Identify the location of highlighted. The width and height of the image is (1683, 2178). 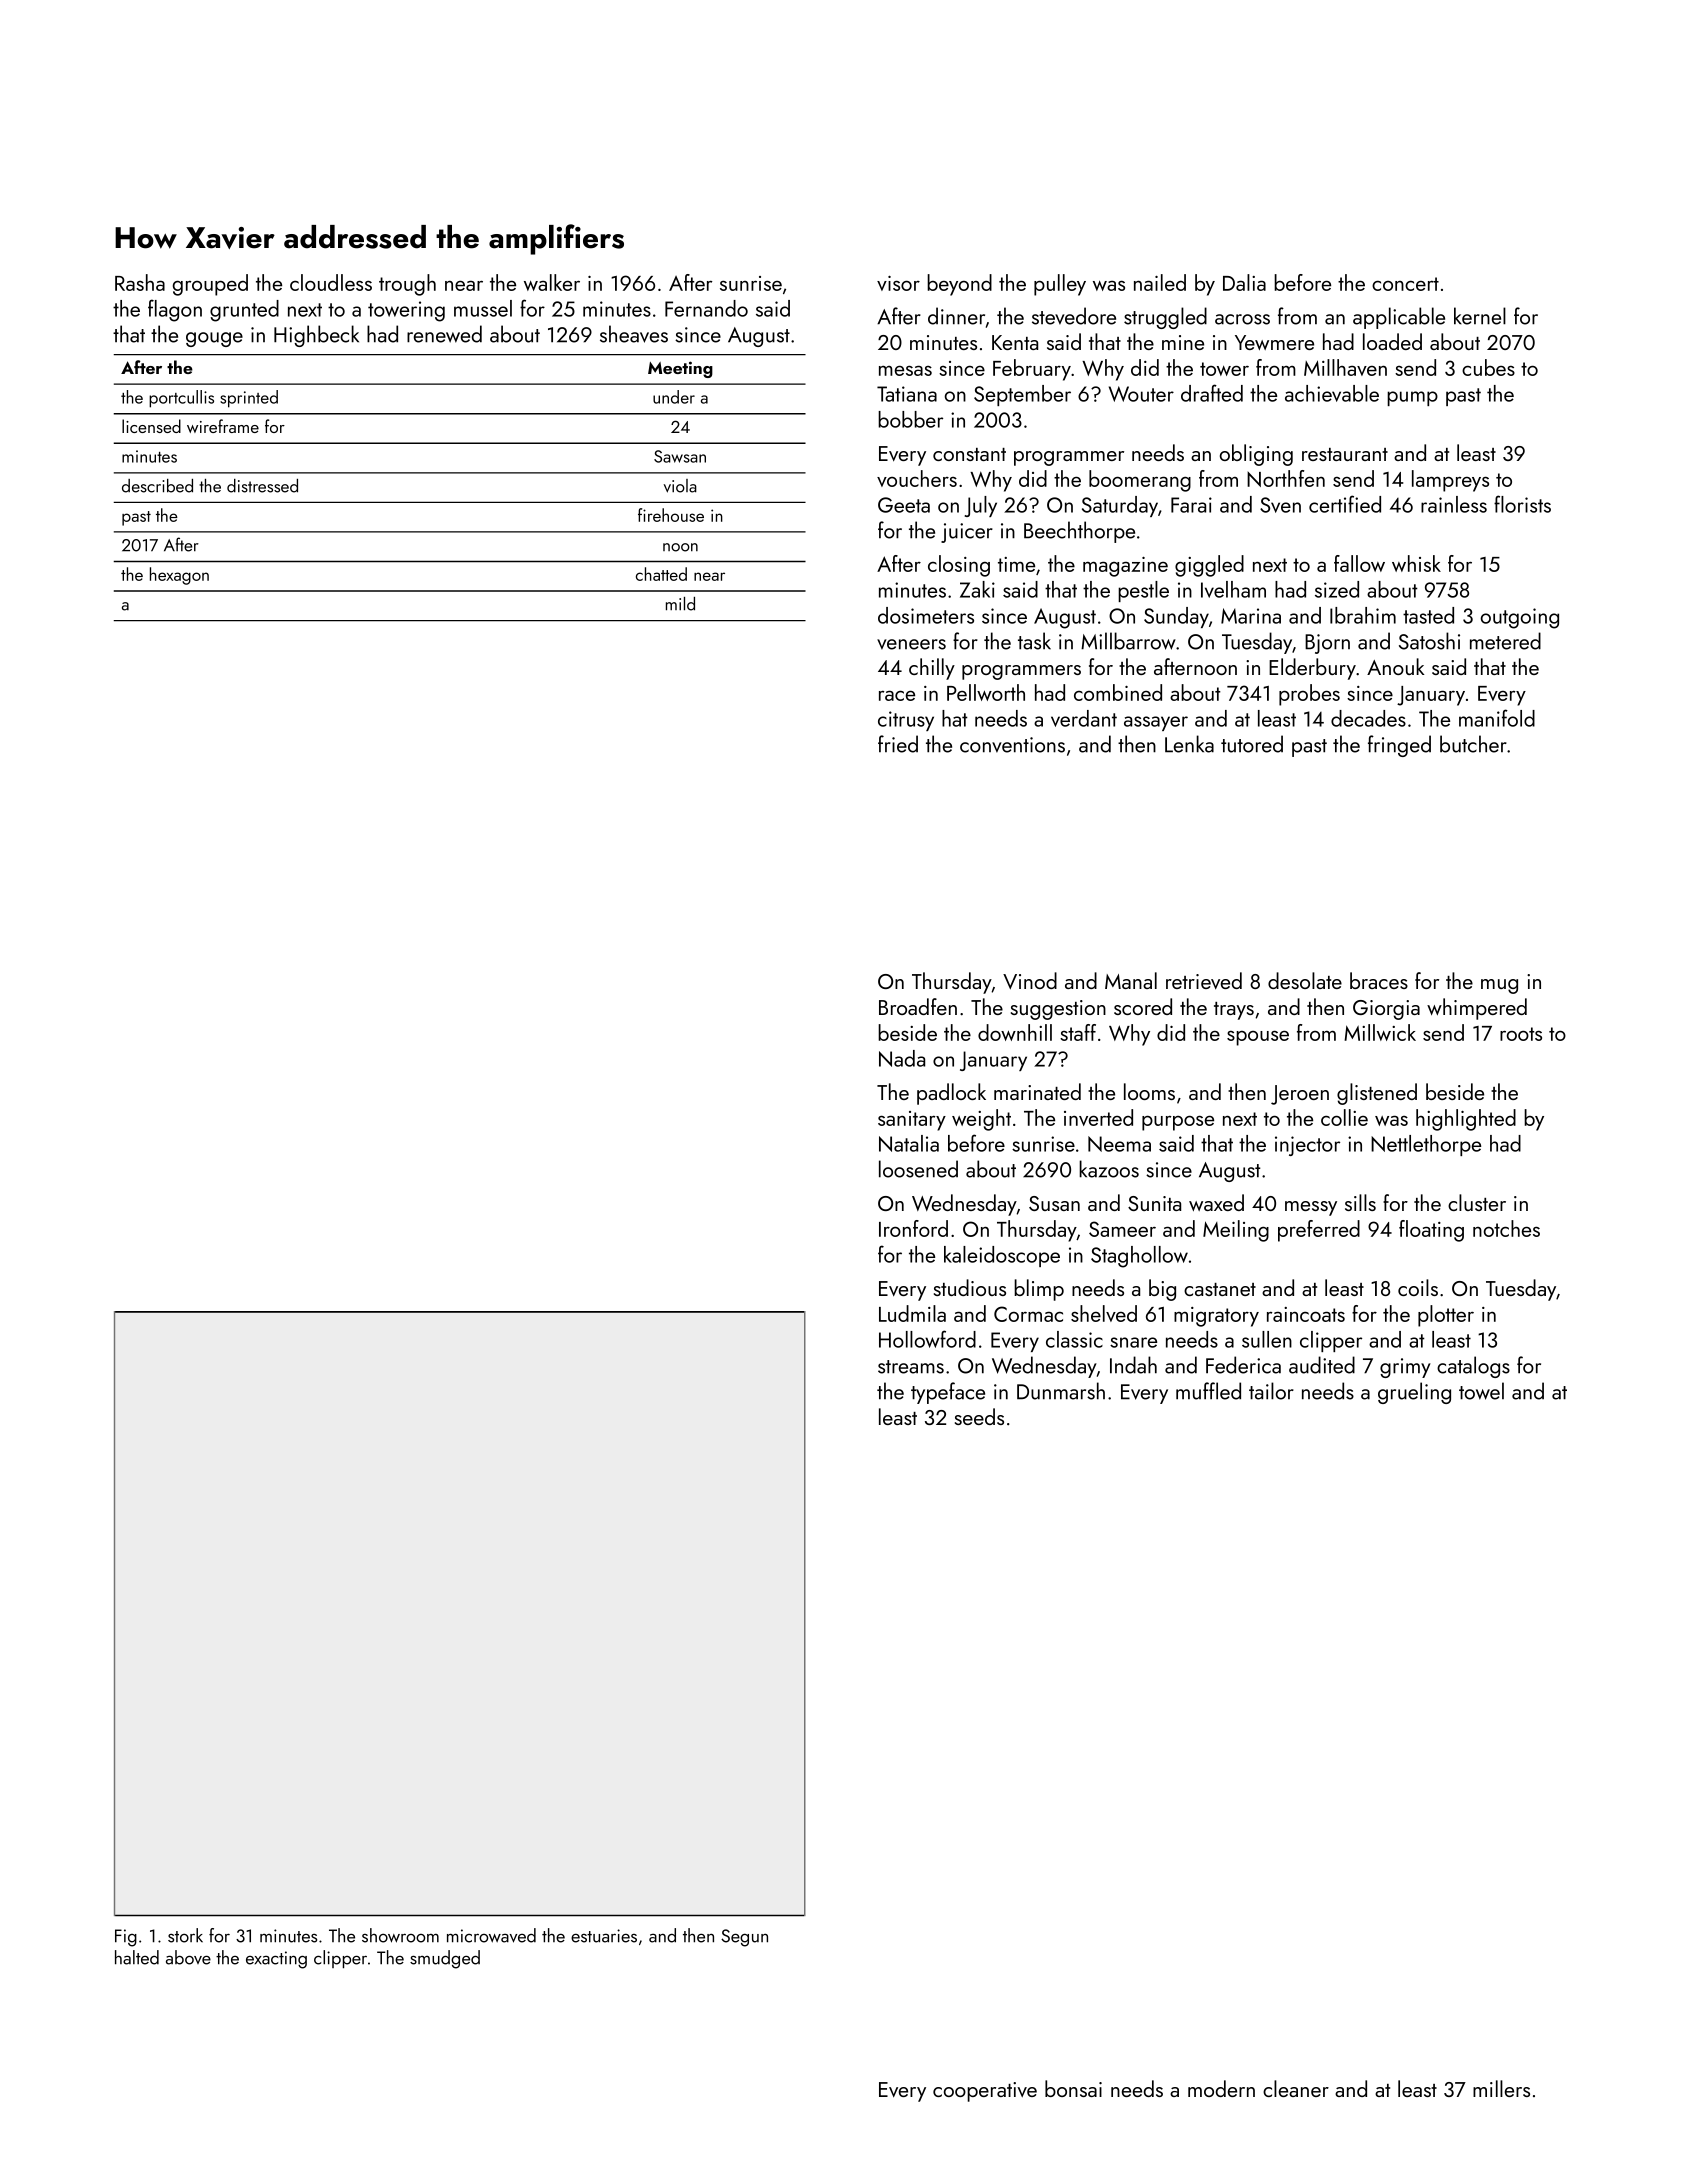
(1466, 1120).
